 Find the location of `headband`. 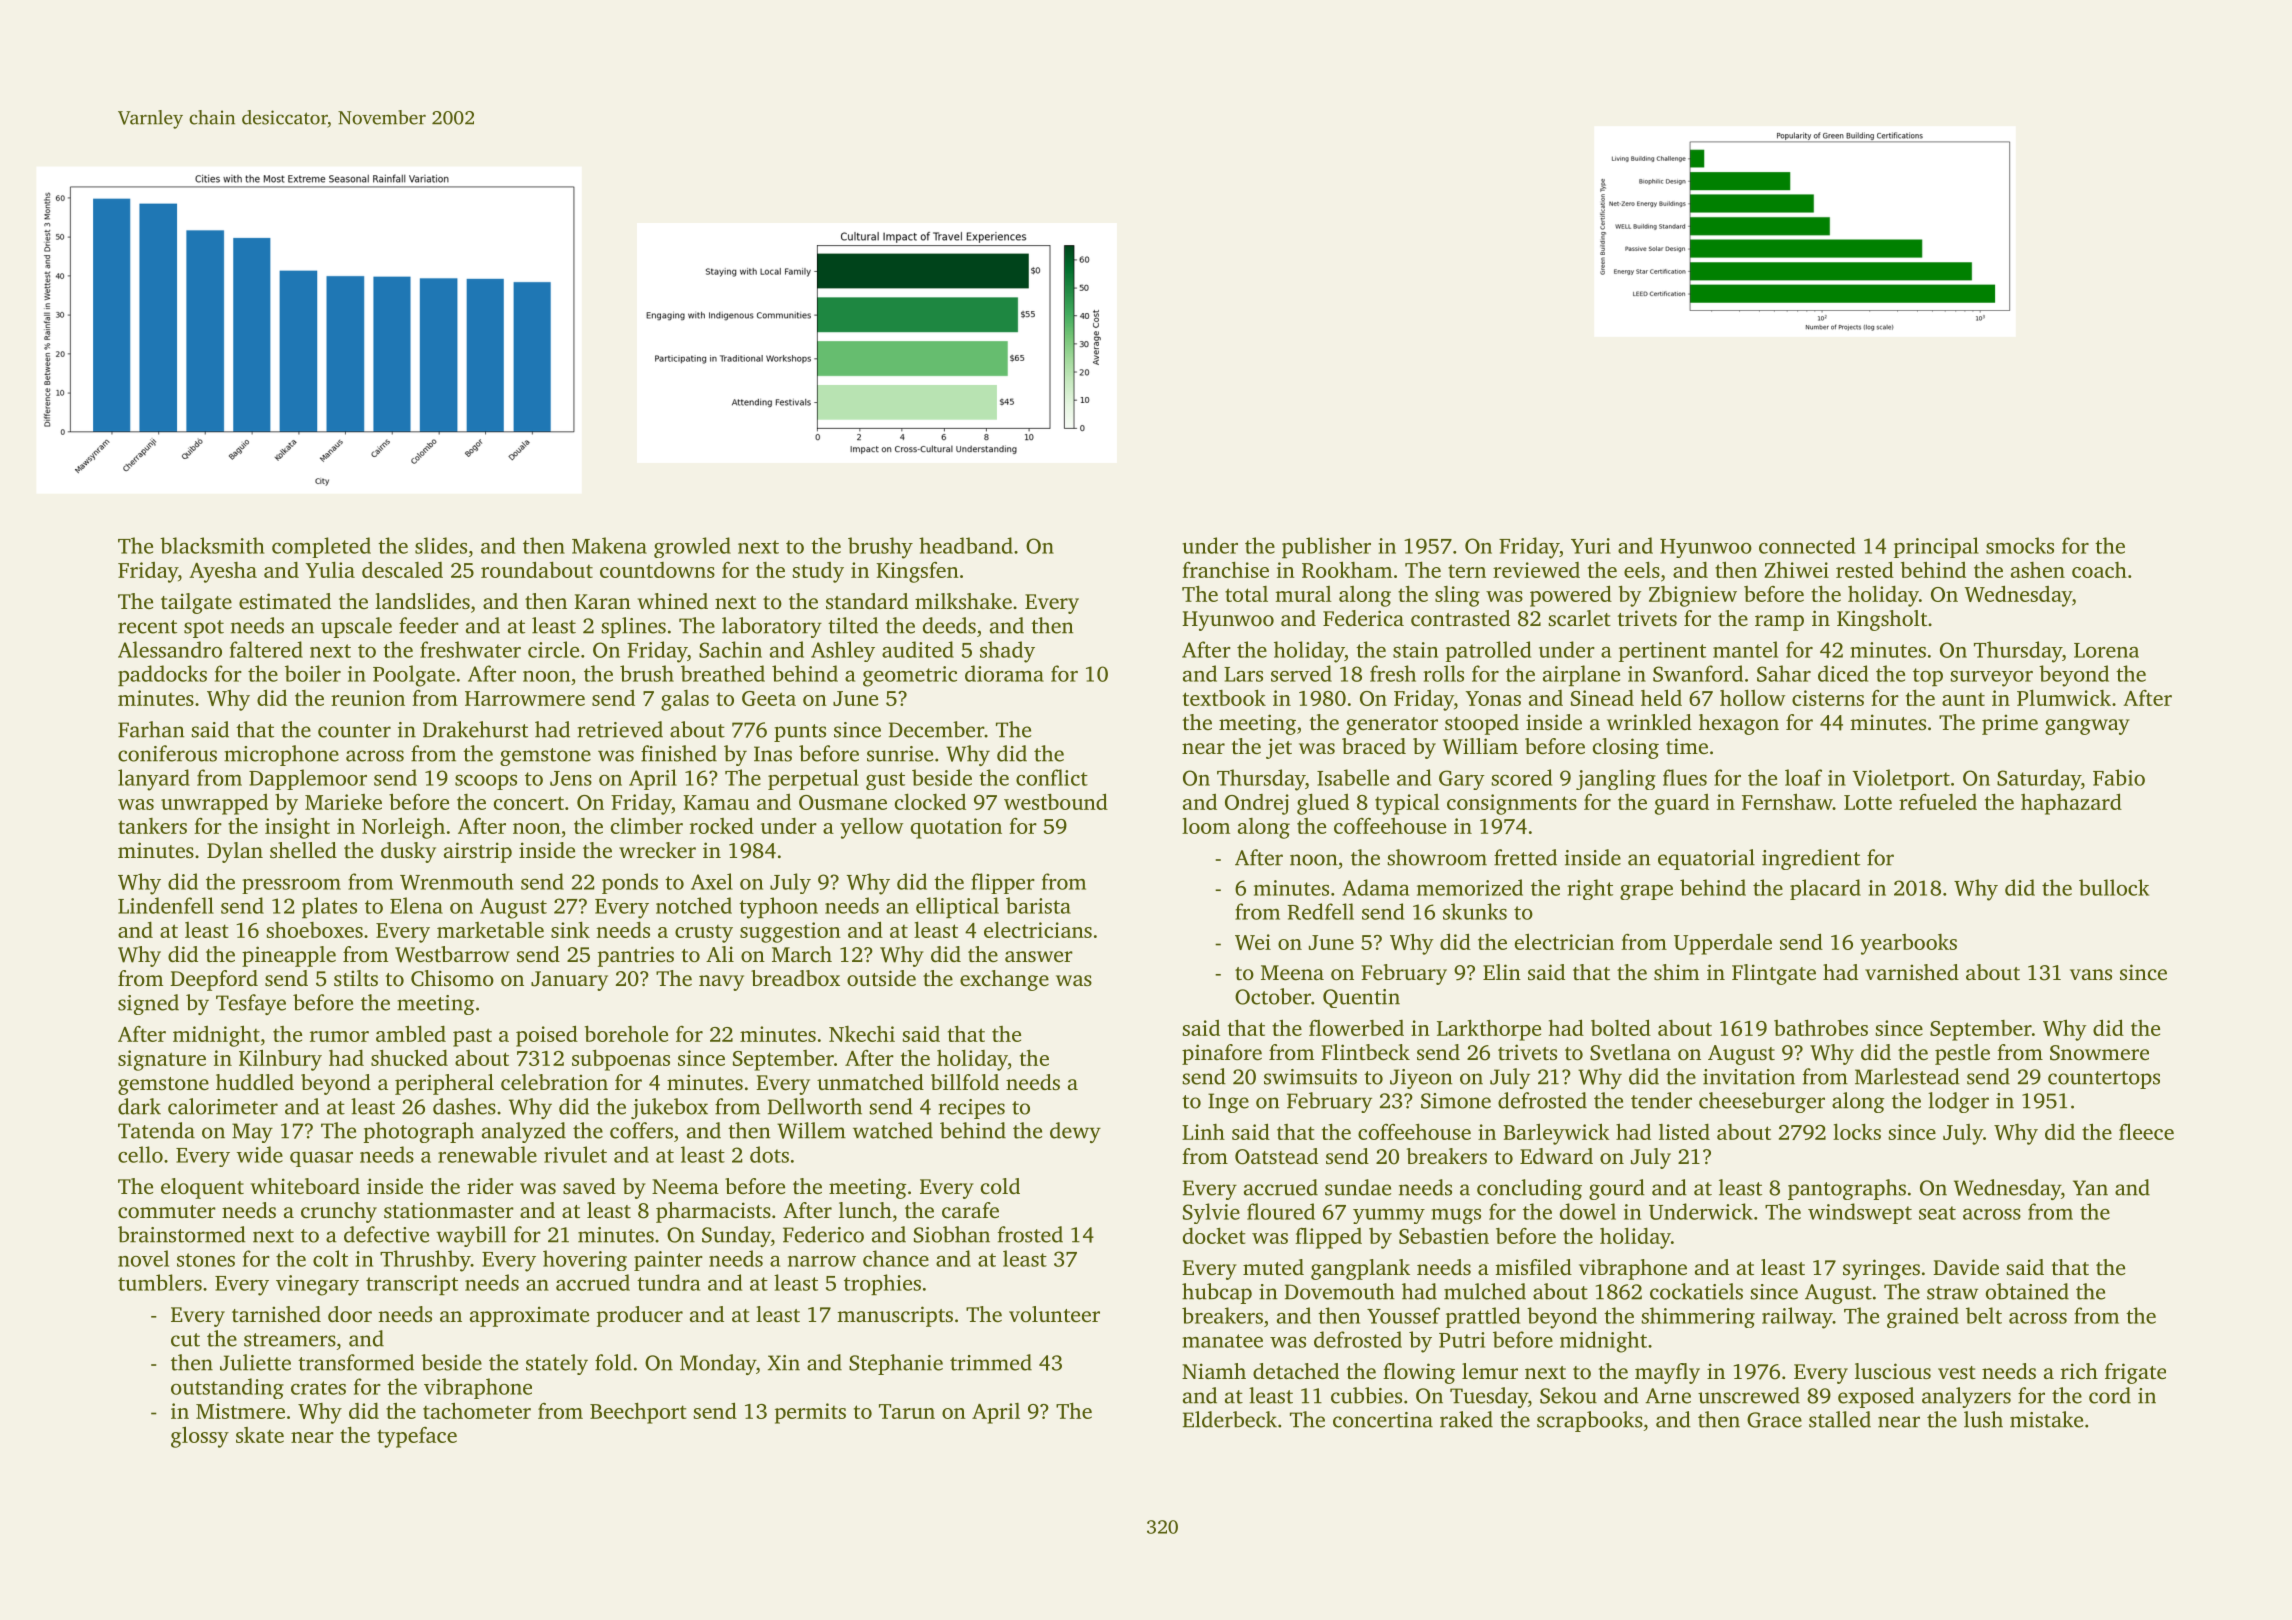

headband is located at coordinates (966, 545).
